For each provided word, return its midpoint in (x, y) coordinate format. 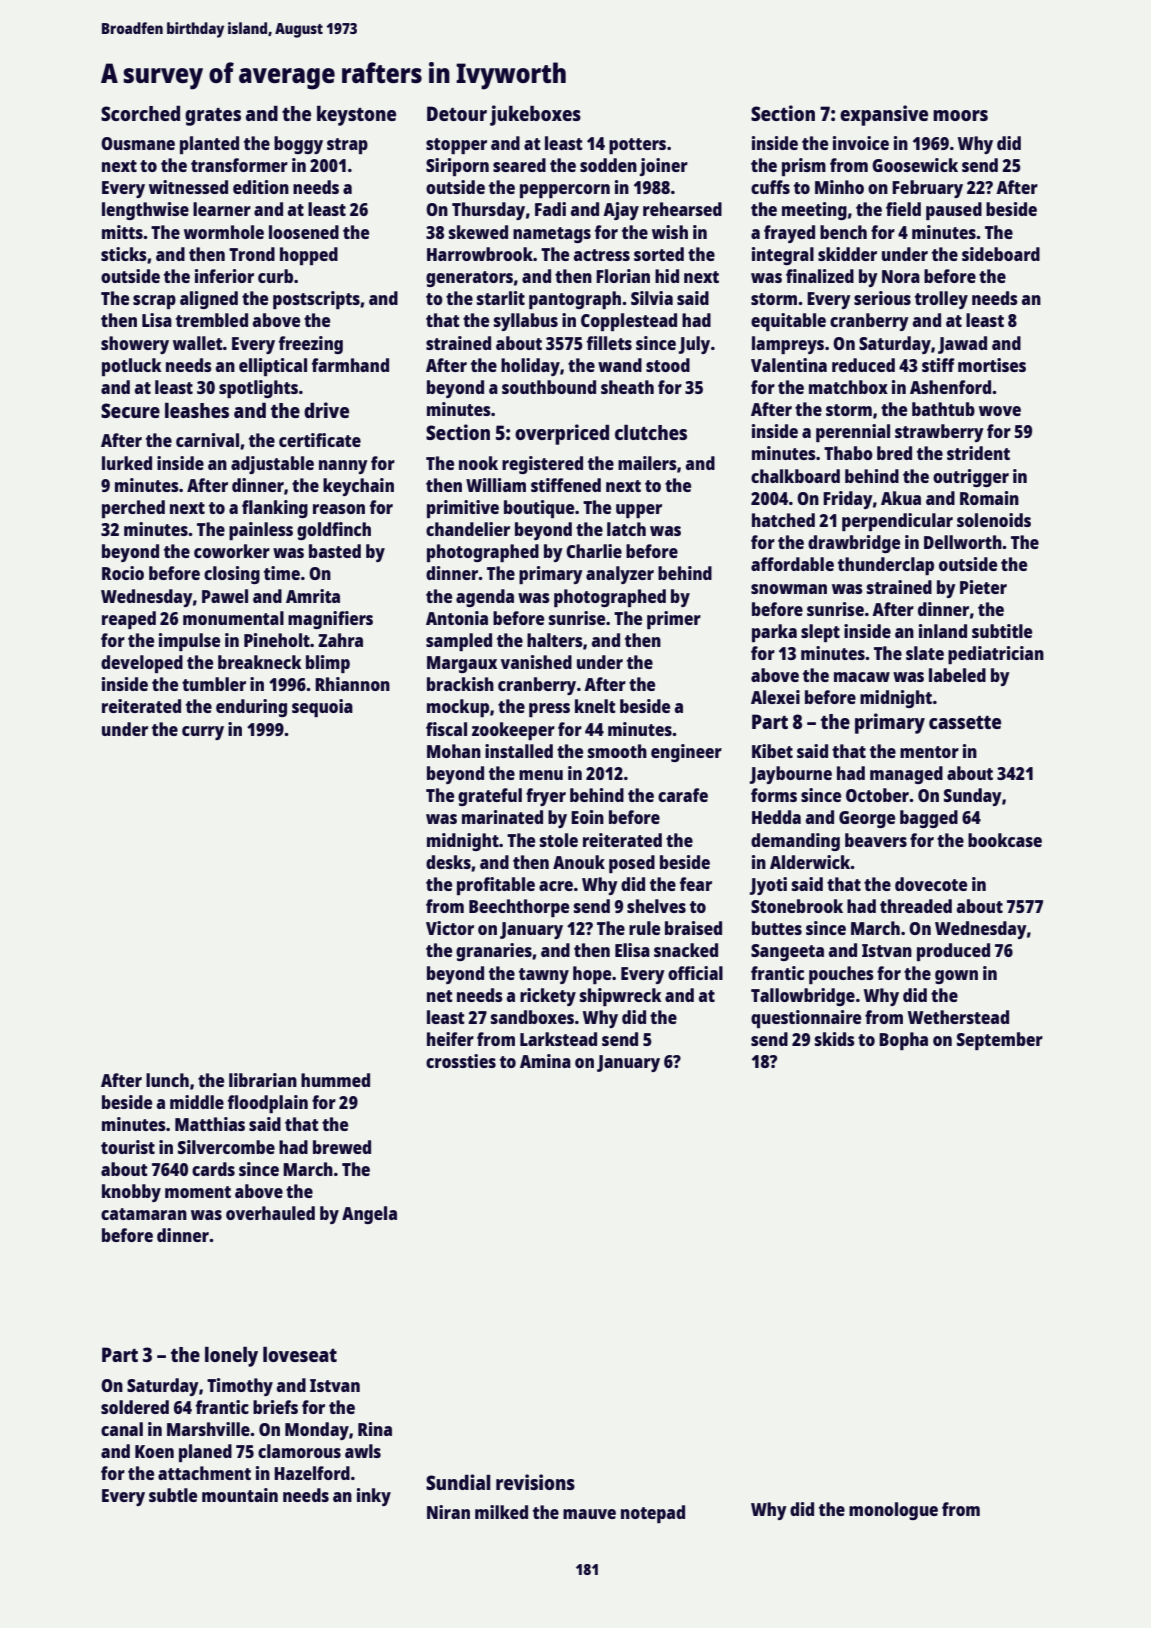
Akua (901, 498)
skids (835, 1039)
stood (668, 365)
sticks (124, 254)
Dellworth (963, 542)
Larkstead (558, 1039)
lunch (167, 1080)
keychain (358, 487)
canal (122, 1429)
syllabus (526, 322)
